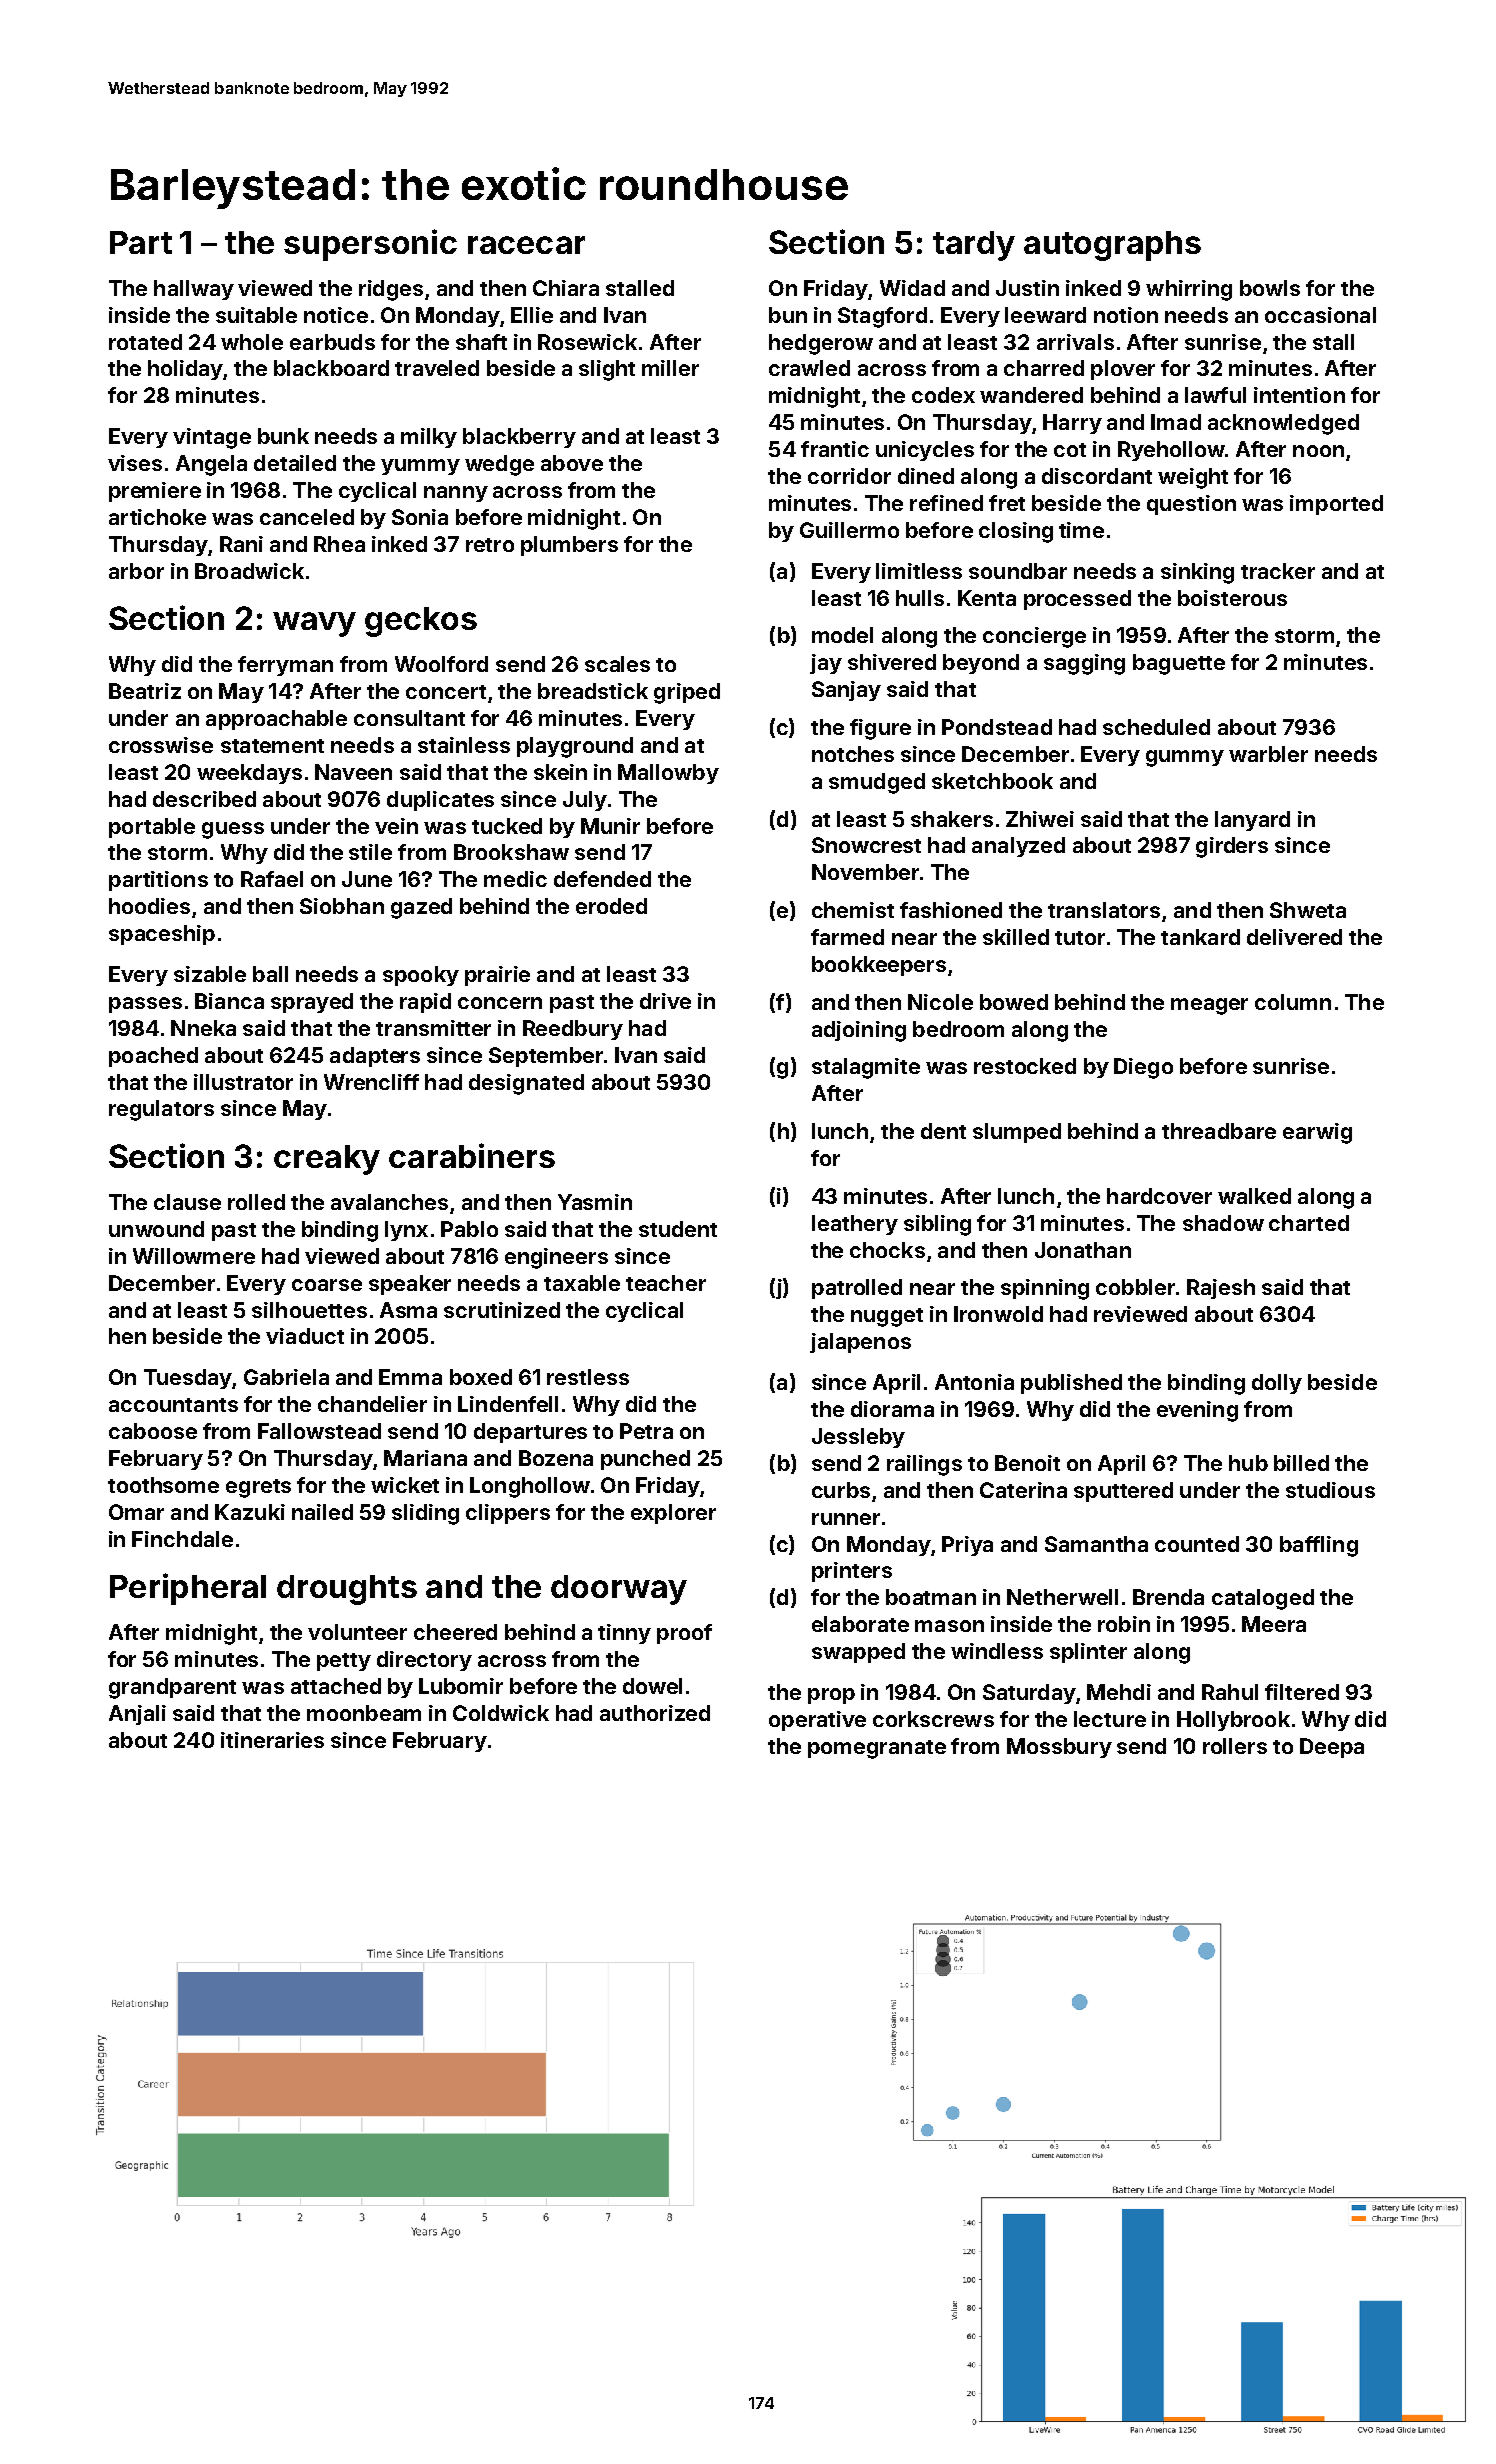 This image has width=1496, height=2464. Describe the element at coordinates (946, 503) in the image. I see `refined` at that location.
